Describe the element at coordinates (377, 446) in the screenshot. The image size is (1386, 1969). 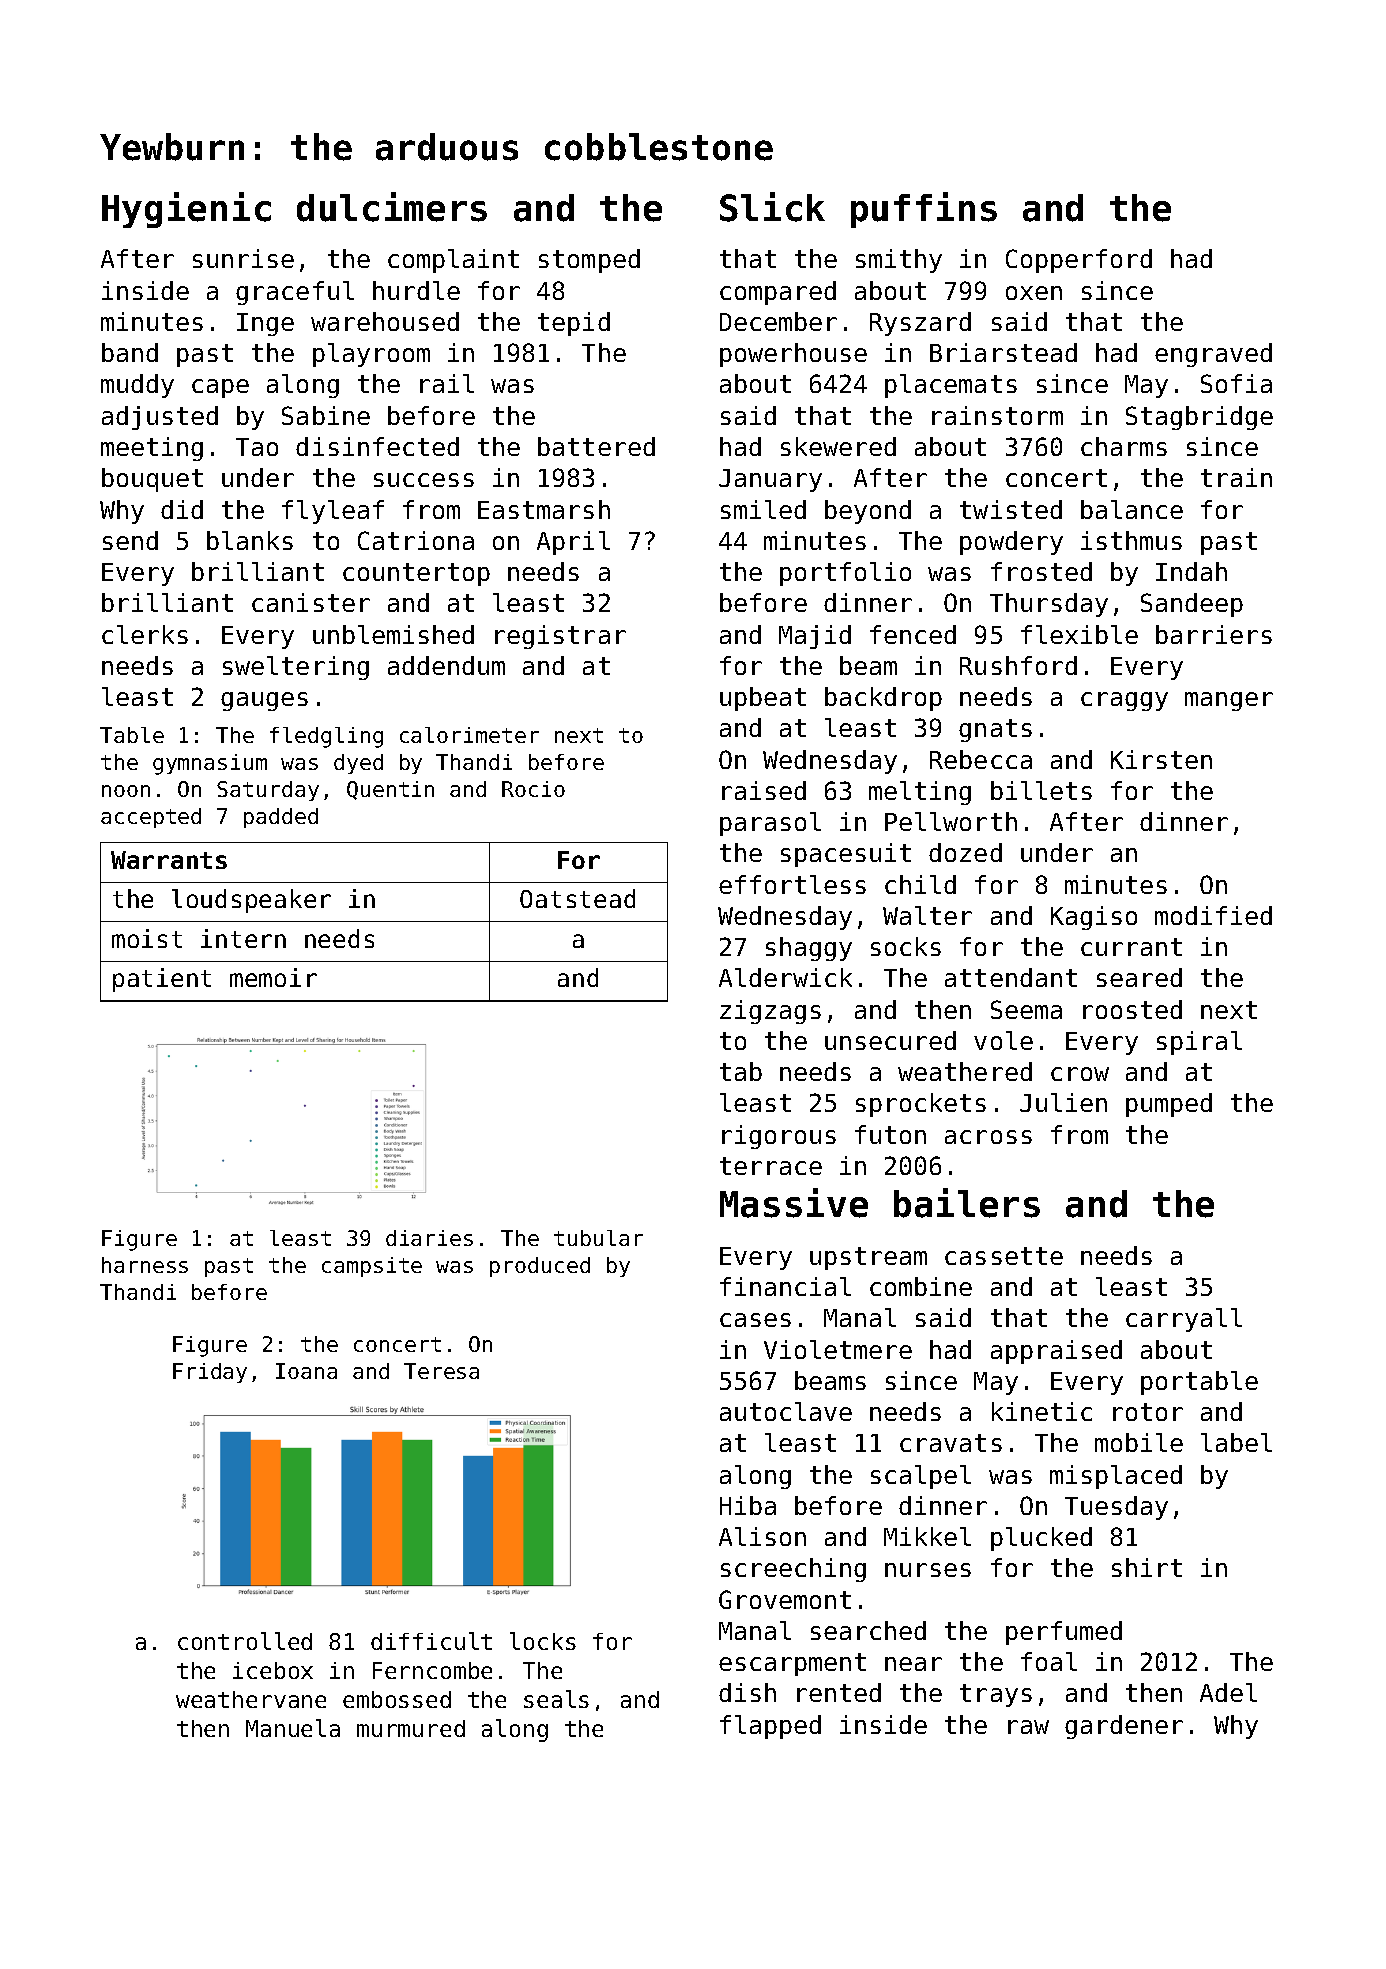
I see `disinfected` at that location.
